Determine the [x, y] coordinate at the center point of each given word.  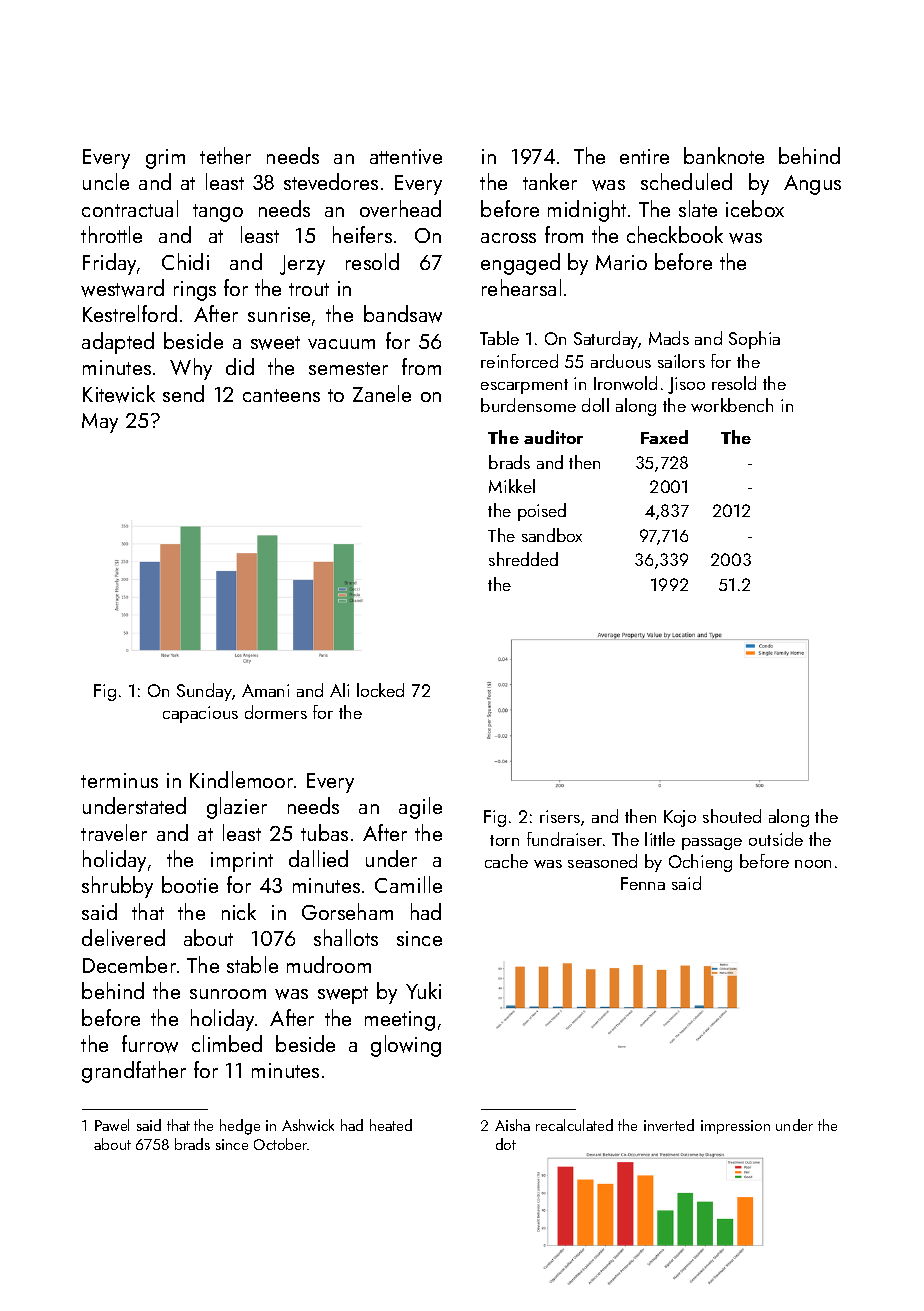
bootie [190, 884]
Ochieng [700, 863]
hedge [240, 1127]
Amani [265, 690]
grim [165, 159]
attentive [406, 156]
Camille [408, 884]
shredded [523, 559]
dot [506, 1144]
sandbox [552, 535]
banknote [724, 155]
